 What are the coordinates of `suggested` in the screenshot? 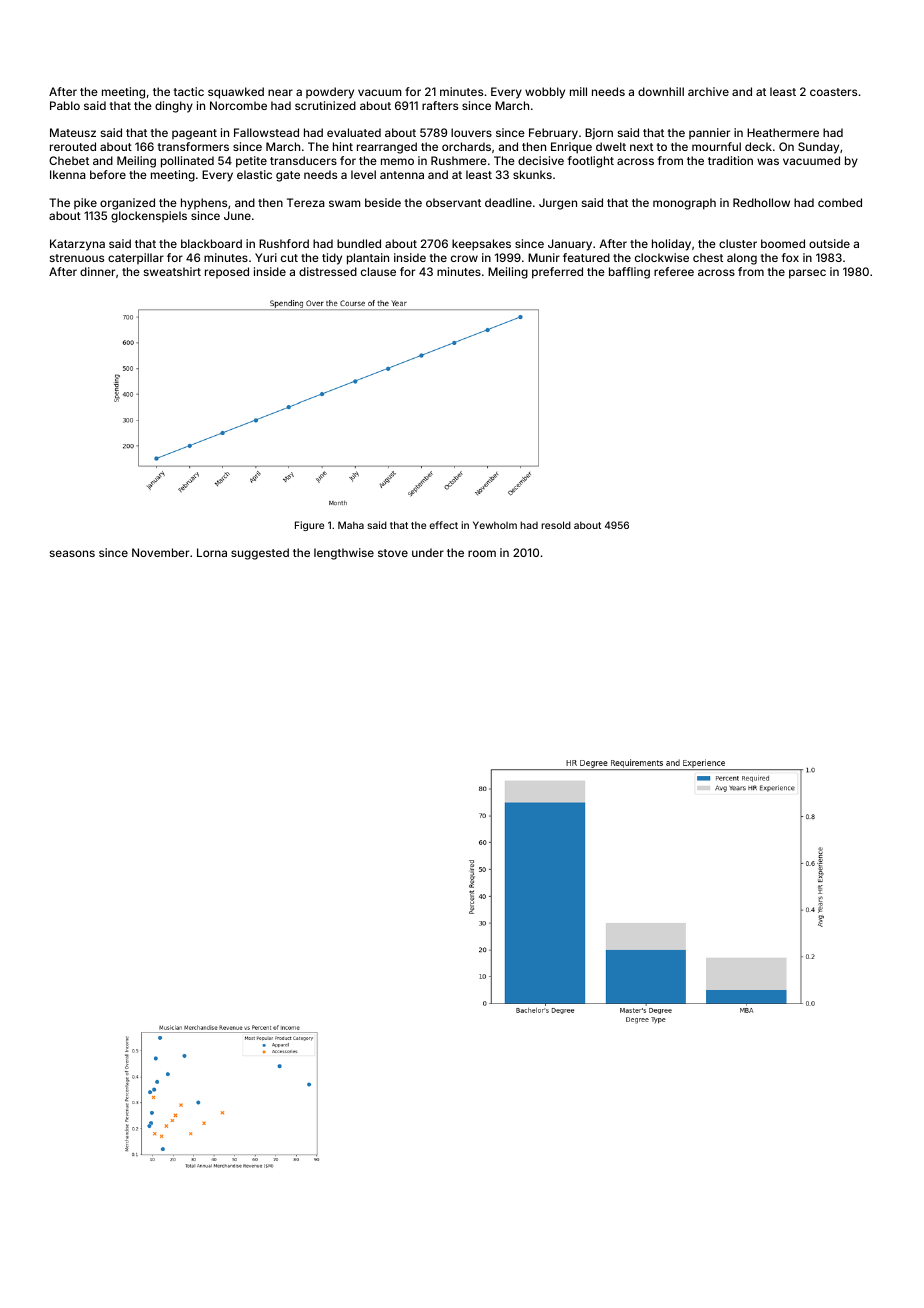 It's located at (260, 554).
